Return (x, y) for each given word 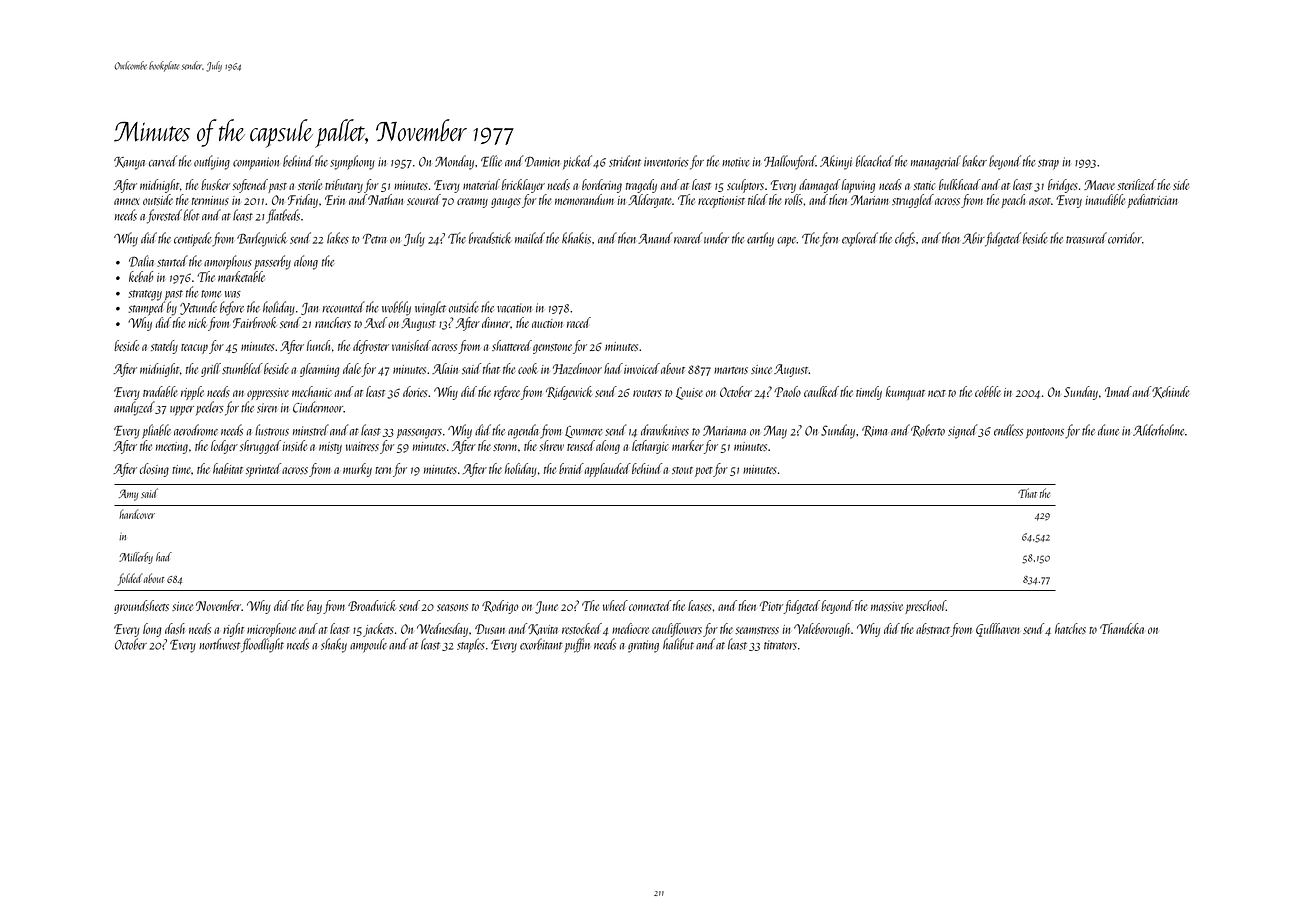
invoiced (642, 368)
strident (625, 161)
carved (163, 161)
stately (164, 347)
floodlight (262, 645)
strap (1048, 164)
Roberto (928, 430)
